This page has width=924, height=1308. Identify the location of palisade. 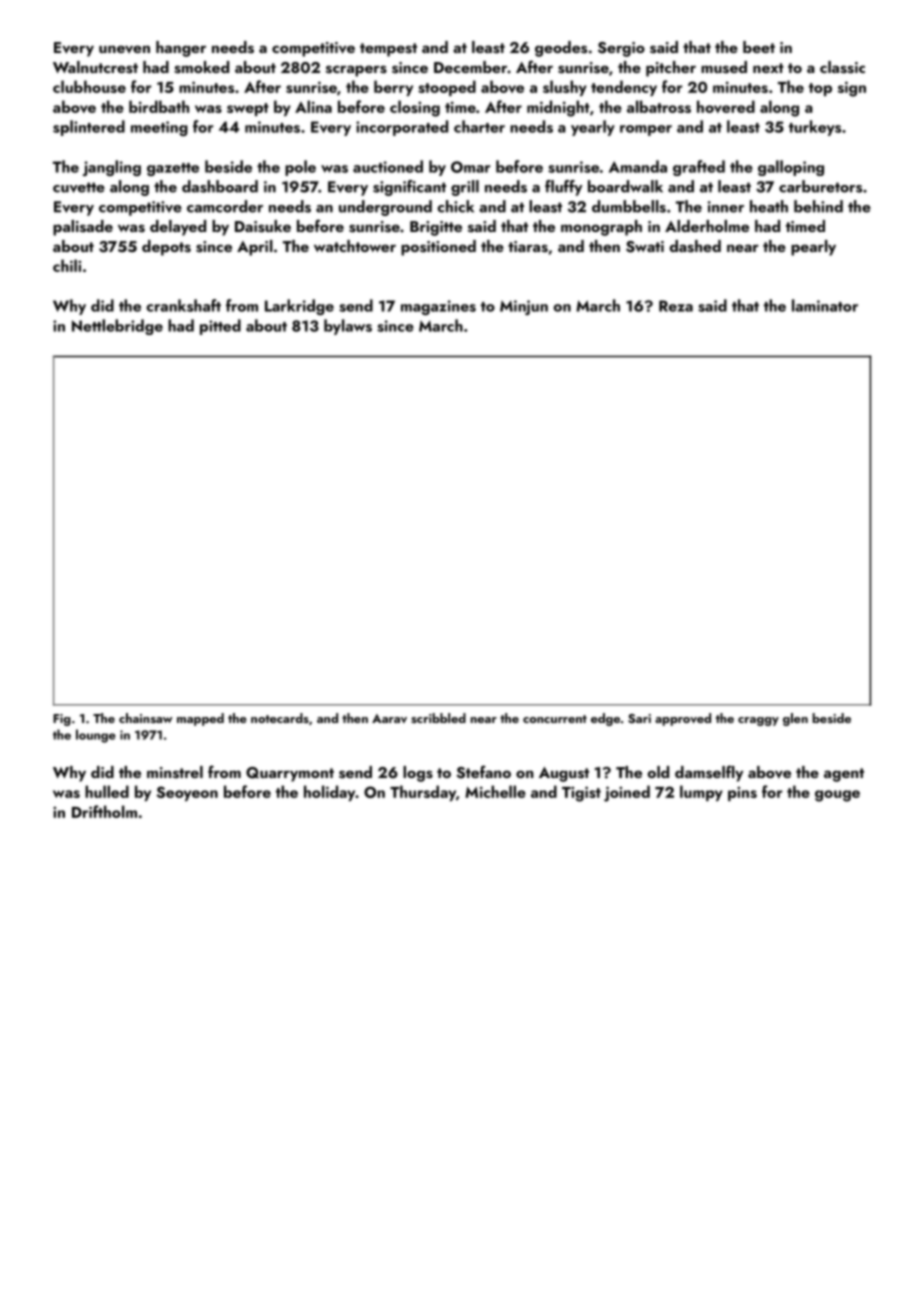
(83, 228).
